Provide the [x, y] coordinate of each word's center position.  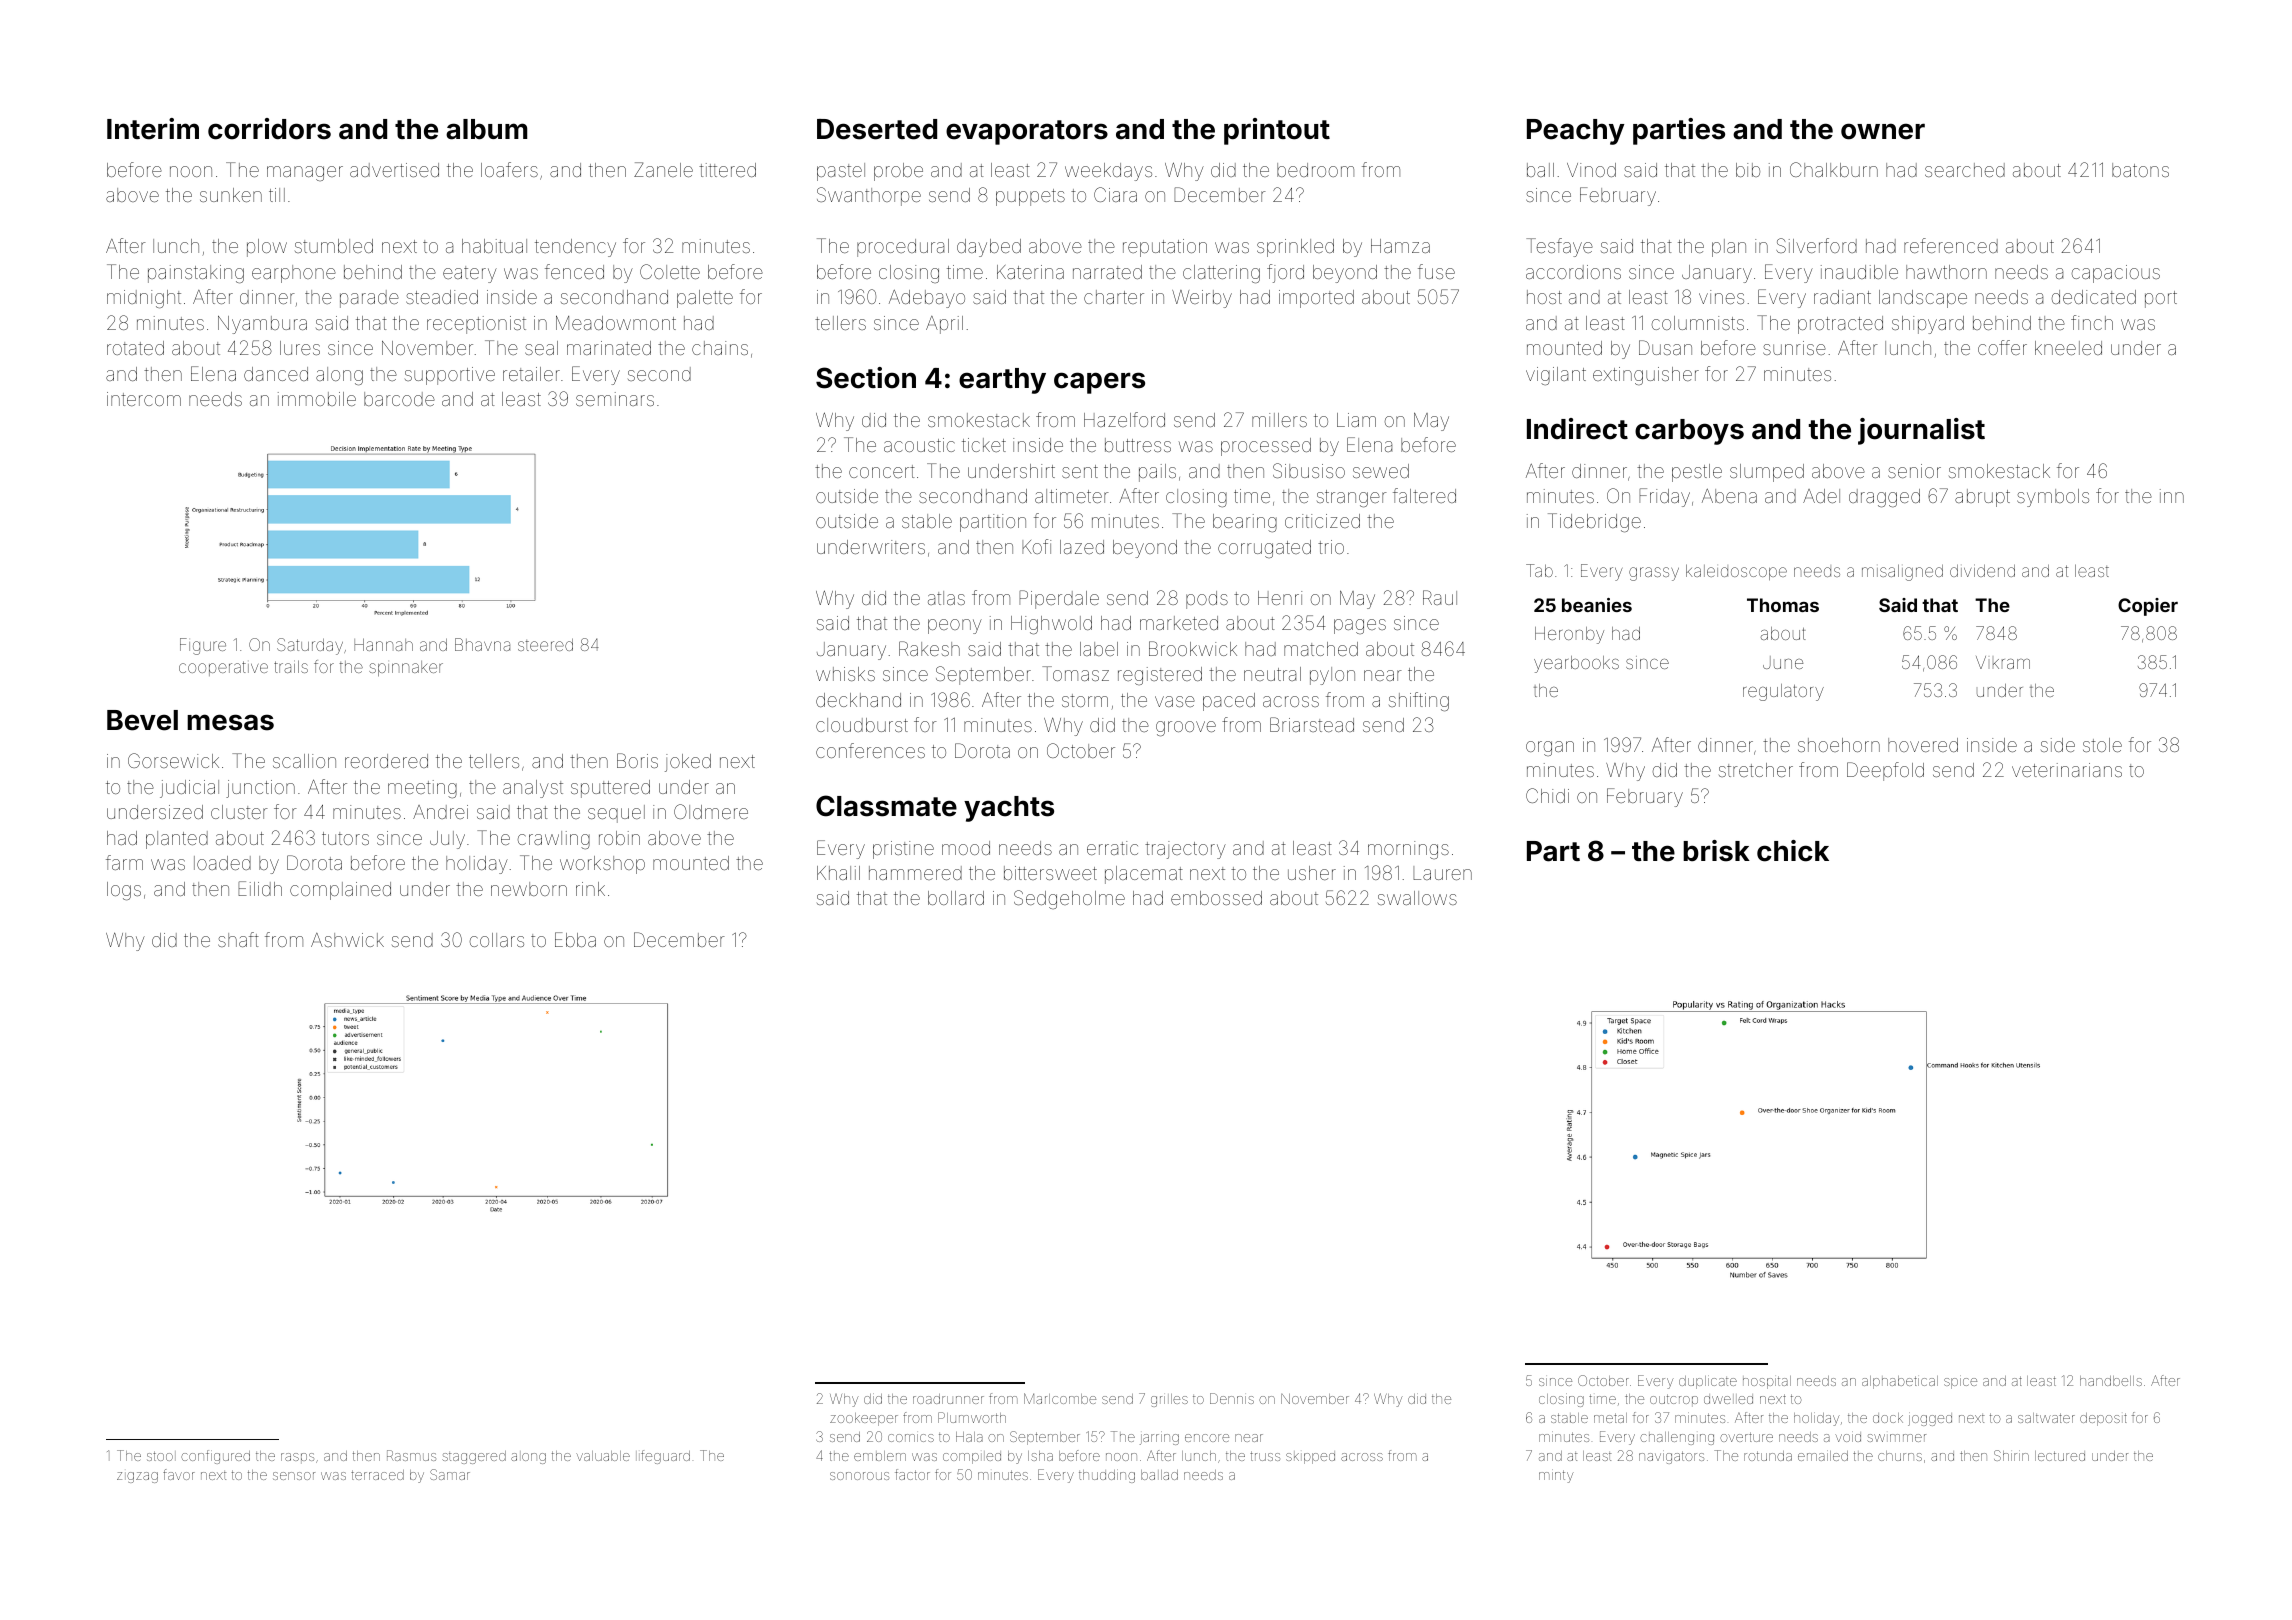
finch [2092, 322]
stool [160, 1456]
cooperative [223, 668]
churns [1900, 1456]
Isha [1040, 1456]
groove [1186, 728]
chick [1793, 851]
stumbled [334, 246]
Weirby [1202, 299]
